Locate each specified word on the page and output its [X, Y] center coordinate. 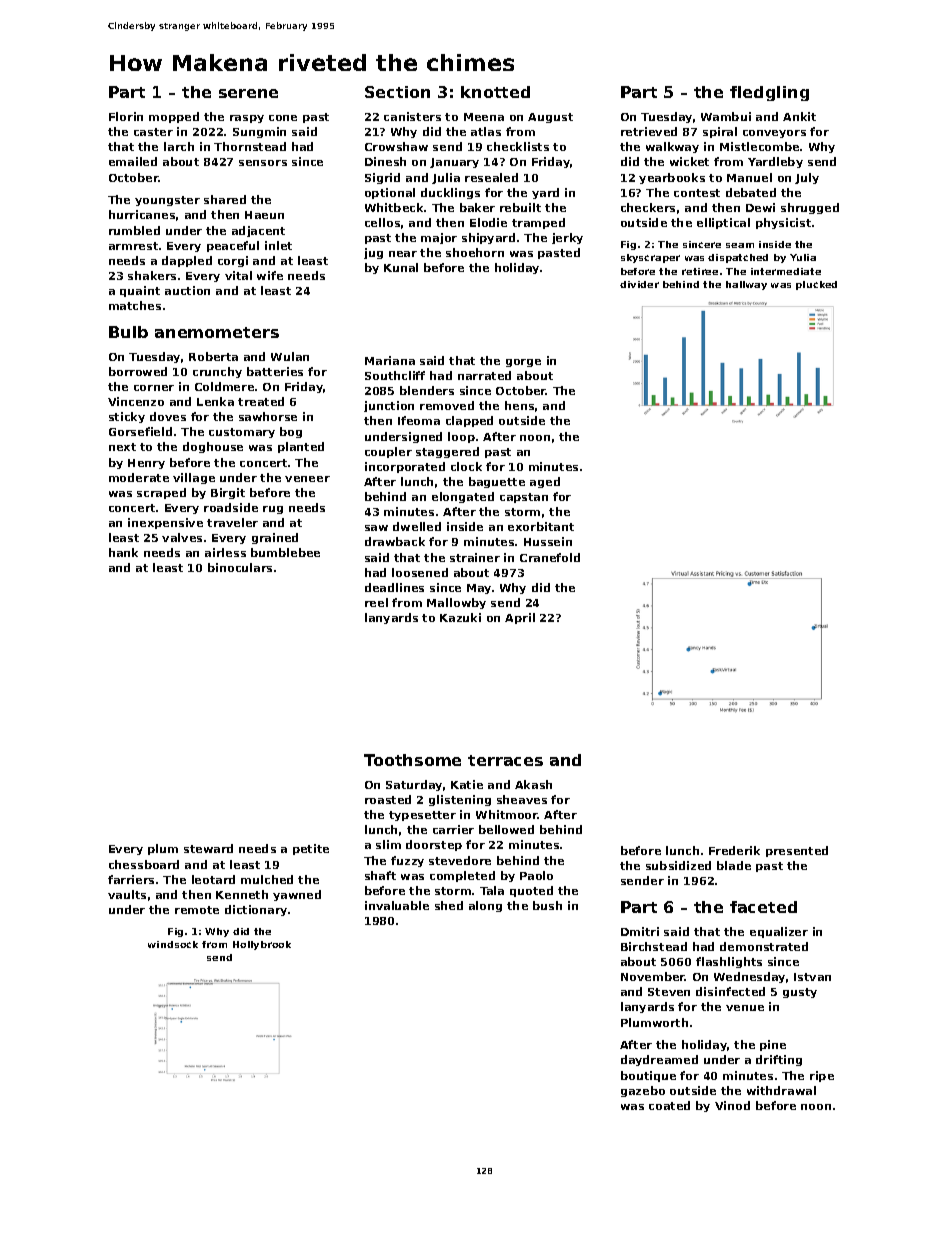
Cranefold [550, 557]
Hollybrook [262, 945]
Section [397, 92]
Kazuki [460, 617]
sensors [263, 163]
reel [376, 602]
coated [669, 1105]
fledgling [769, 93]
